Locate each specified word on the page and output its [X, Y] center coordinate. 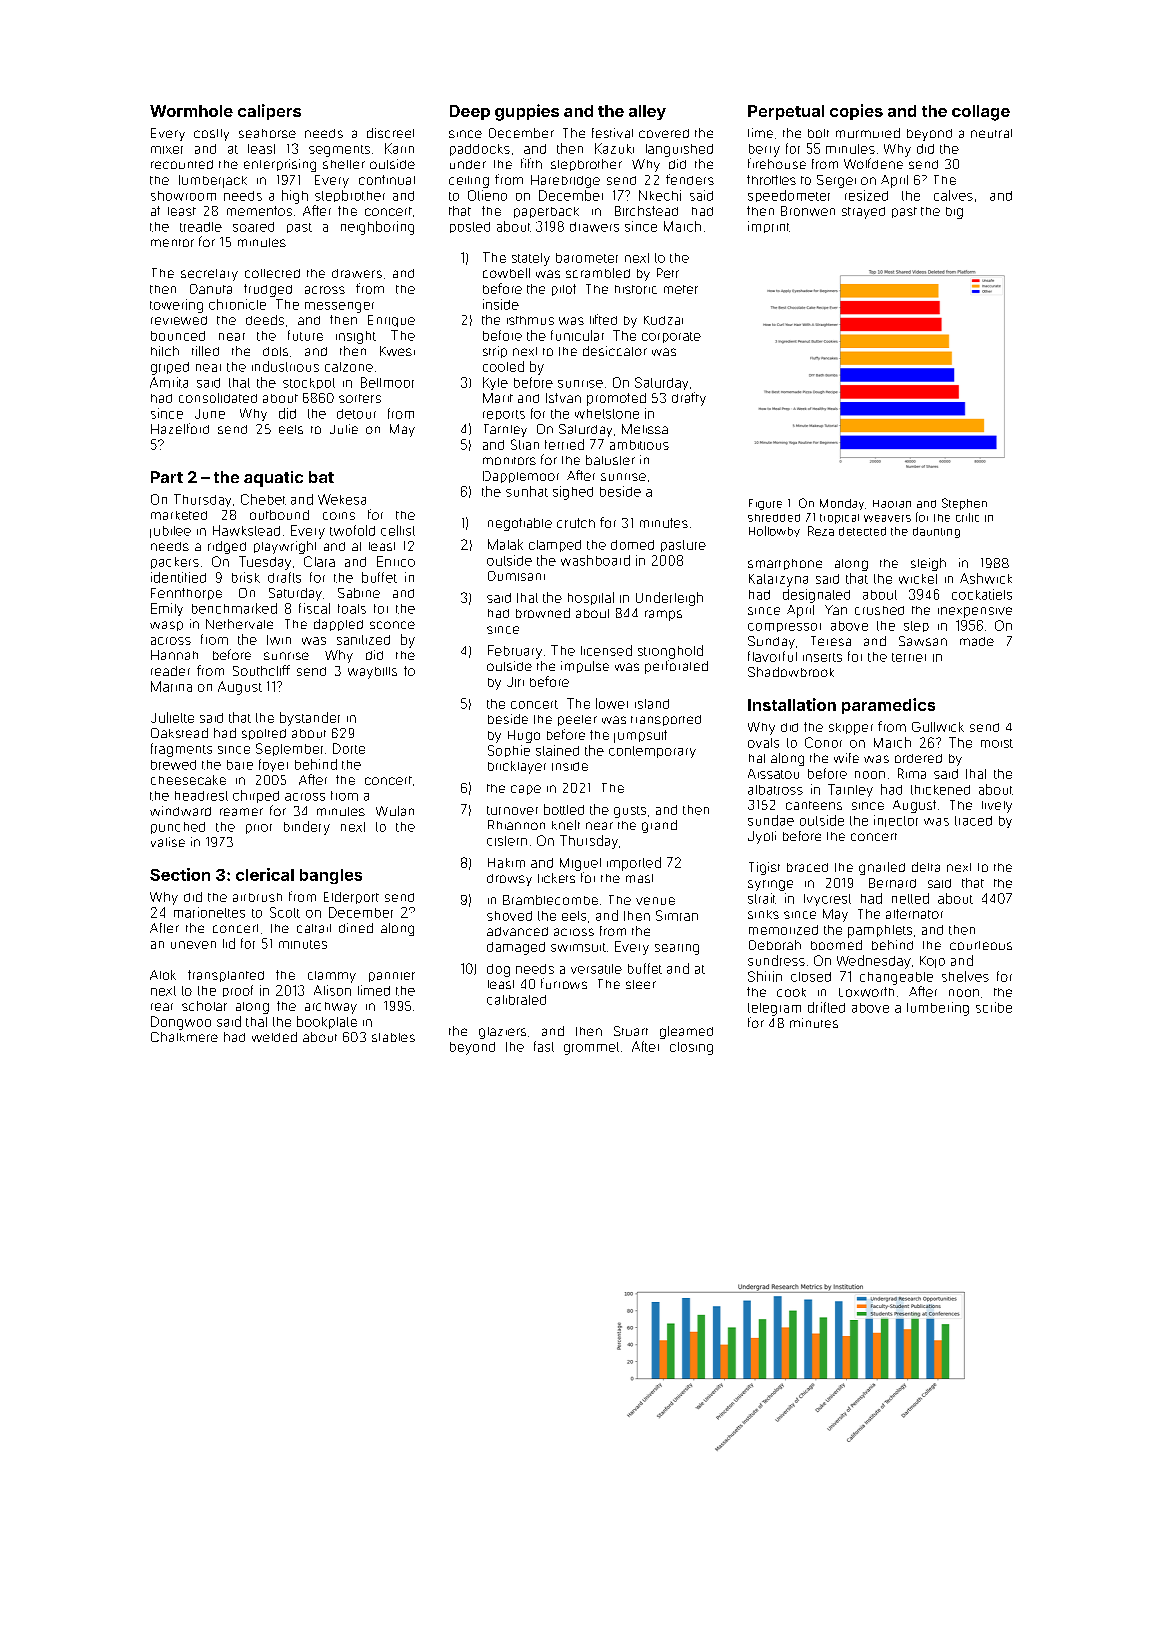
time [760, 133]
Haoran [892, 504]
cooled [503, 366]
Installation [792, 704]
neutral [991, 133]
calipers [269, 112]
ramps [663, 615]
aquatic [273, 479]
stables [393, 1037]
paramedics [888, 706]
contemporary [652, 752]
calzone [349, 367]
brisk [246, 577]
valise [168, 842]
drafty [689, 399]
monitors [509, 461]
